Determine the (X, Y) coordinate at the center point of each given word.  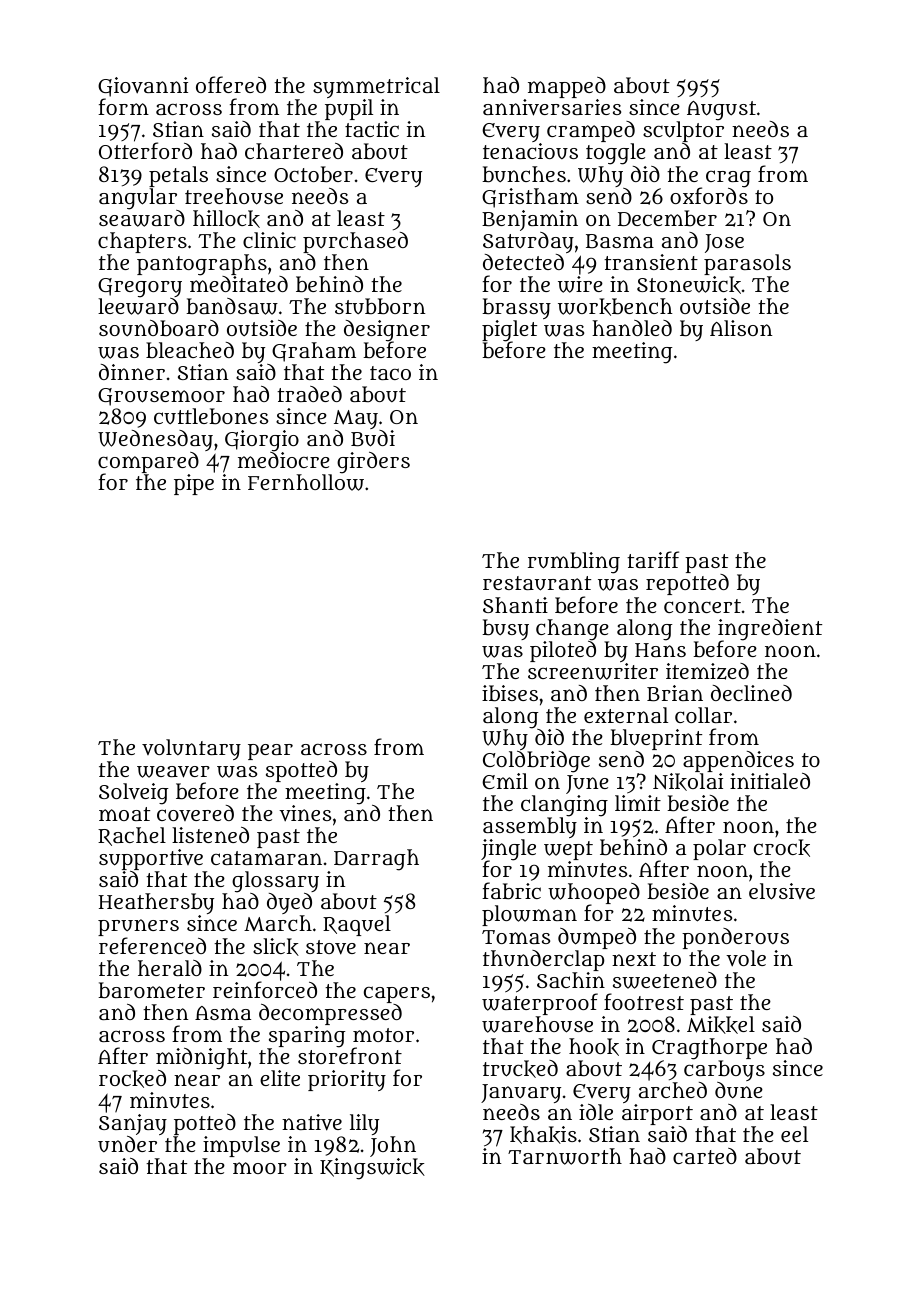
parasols (747, 264)
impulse (241, 1146)
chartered (294, 151)
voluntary (191, 749)
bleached (190, 350)
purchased (355, 243)
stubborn (380, 306)
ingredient (770, 630)
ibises (510, 693)
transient (651, 262)
